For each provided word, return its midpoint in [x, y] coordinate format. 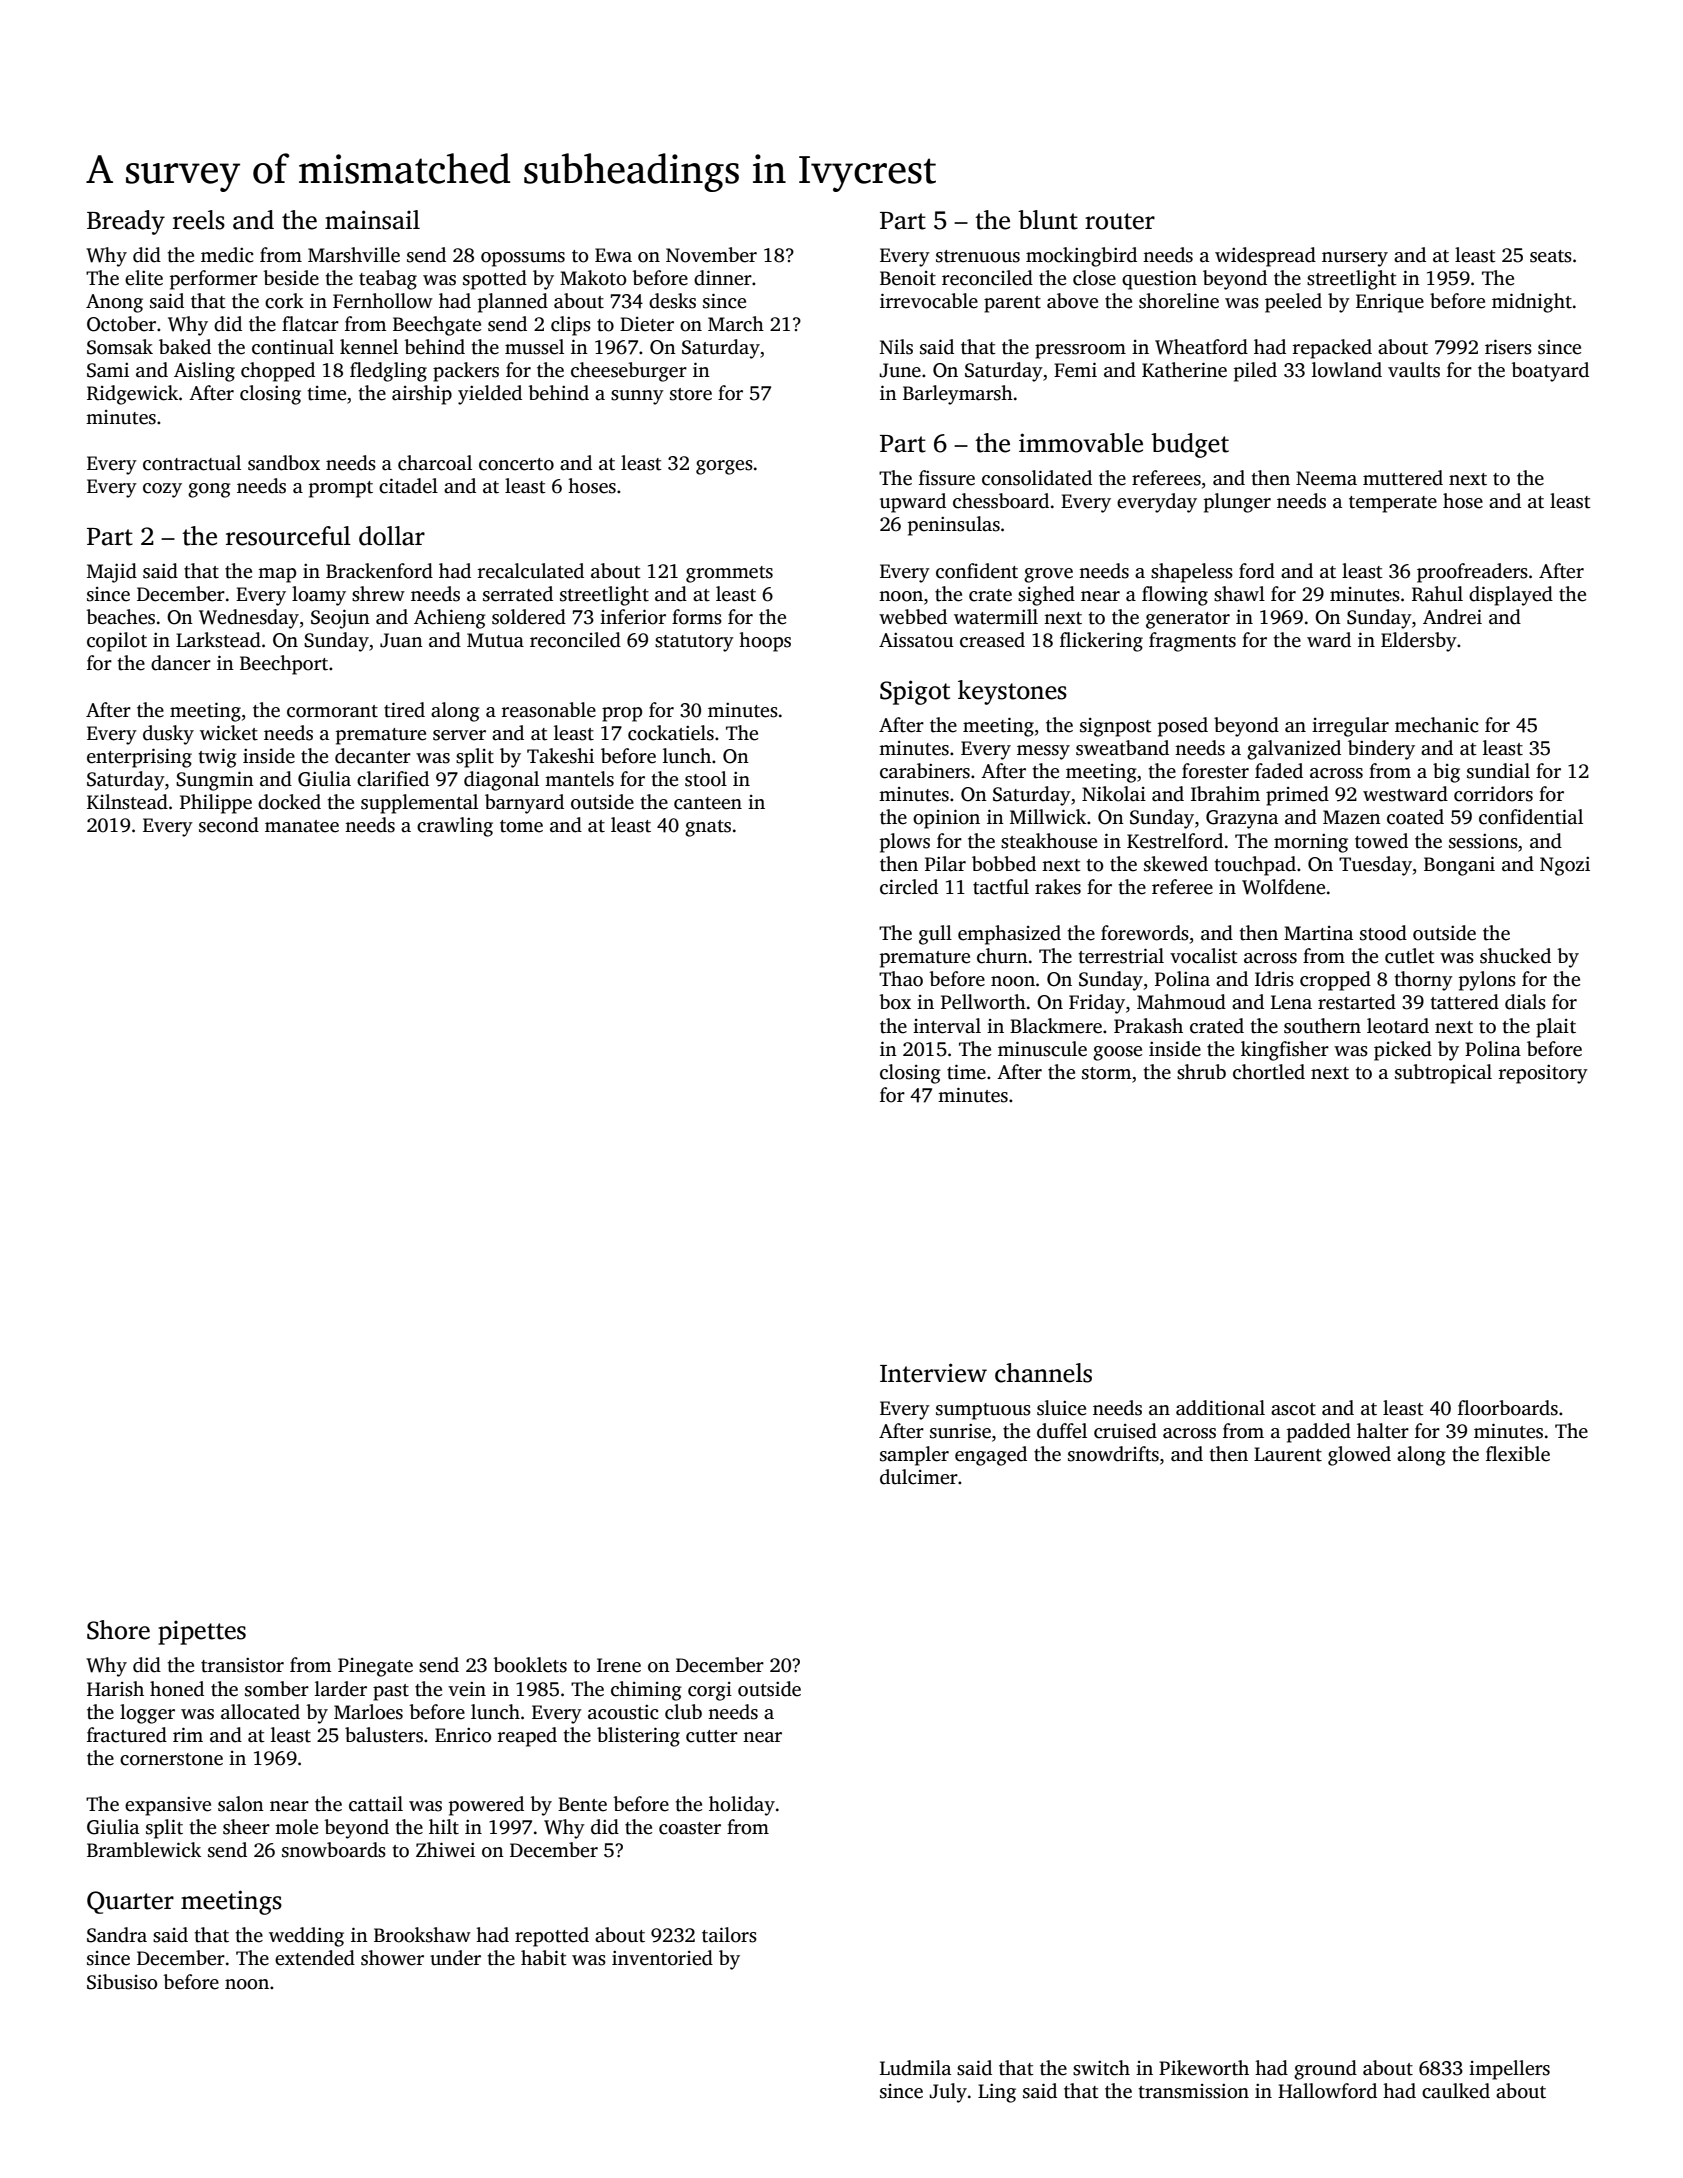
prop [622, 714]
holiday [742, 1806]
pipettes [202, 1633]
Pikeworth [1204, 2068]
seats [1551, 256]
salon [241, 1804]
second [229, 825]
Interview [933, 1373]
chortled [1269, 1072]
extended [315, 1958]
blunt [1048, 220]
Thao [901, 979]
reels [199, 220]
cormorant [332, 711]
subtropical [1443, 1074]
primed [1297, 796]
